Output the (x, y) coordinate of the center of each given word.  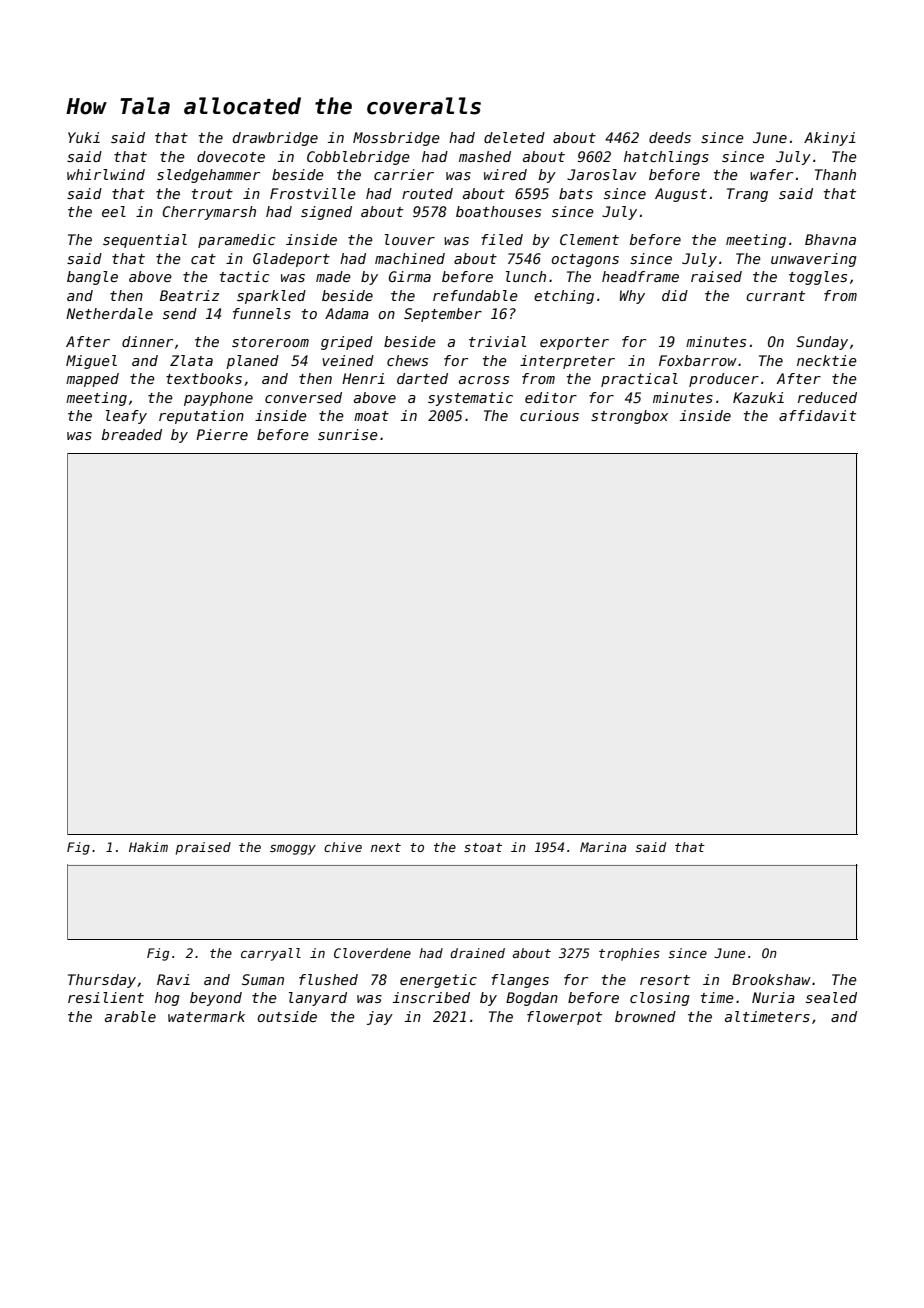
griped (347, 343)
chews (407, 360)
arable (130, 1016)
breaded (131, 434)
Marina (603, 847)
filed (502, 239)
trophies (629, 954)
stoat (483, 847)
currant (775, 296)
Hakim (148, 847)
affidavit (817, 415)
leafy (126, 417)
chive (343, 847)
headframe (640, 276)
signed (326, 213)
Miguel (91, 362)
